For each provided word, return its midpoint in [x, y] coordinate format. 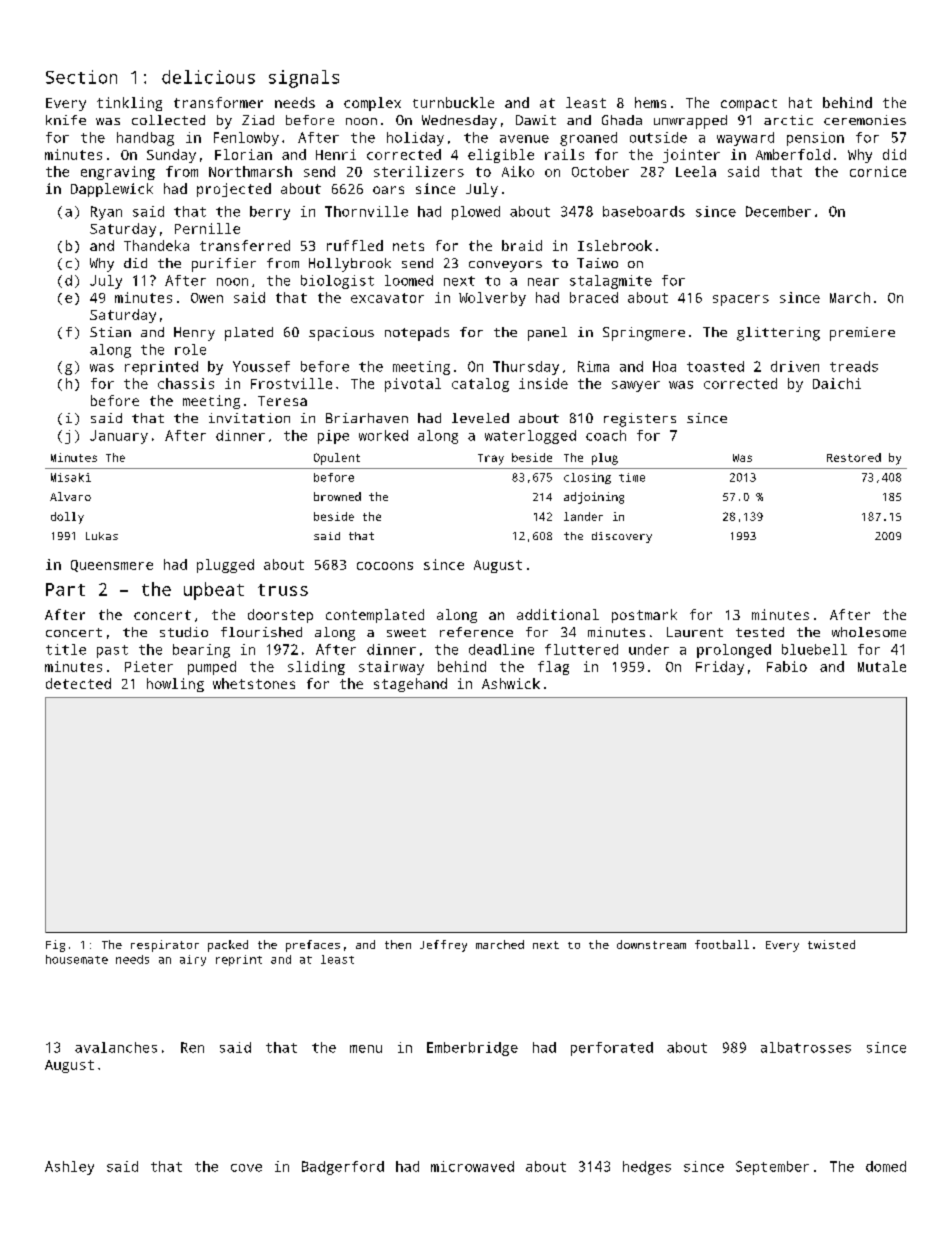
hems [650, 102]
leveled [480, 418]
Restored [854, 457]
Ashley [69, 1168]
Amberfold [793, 154]
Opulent [337, 459]
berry [270, 213]
